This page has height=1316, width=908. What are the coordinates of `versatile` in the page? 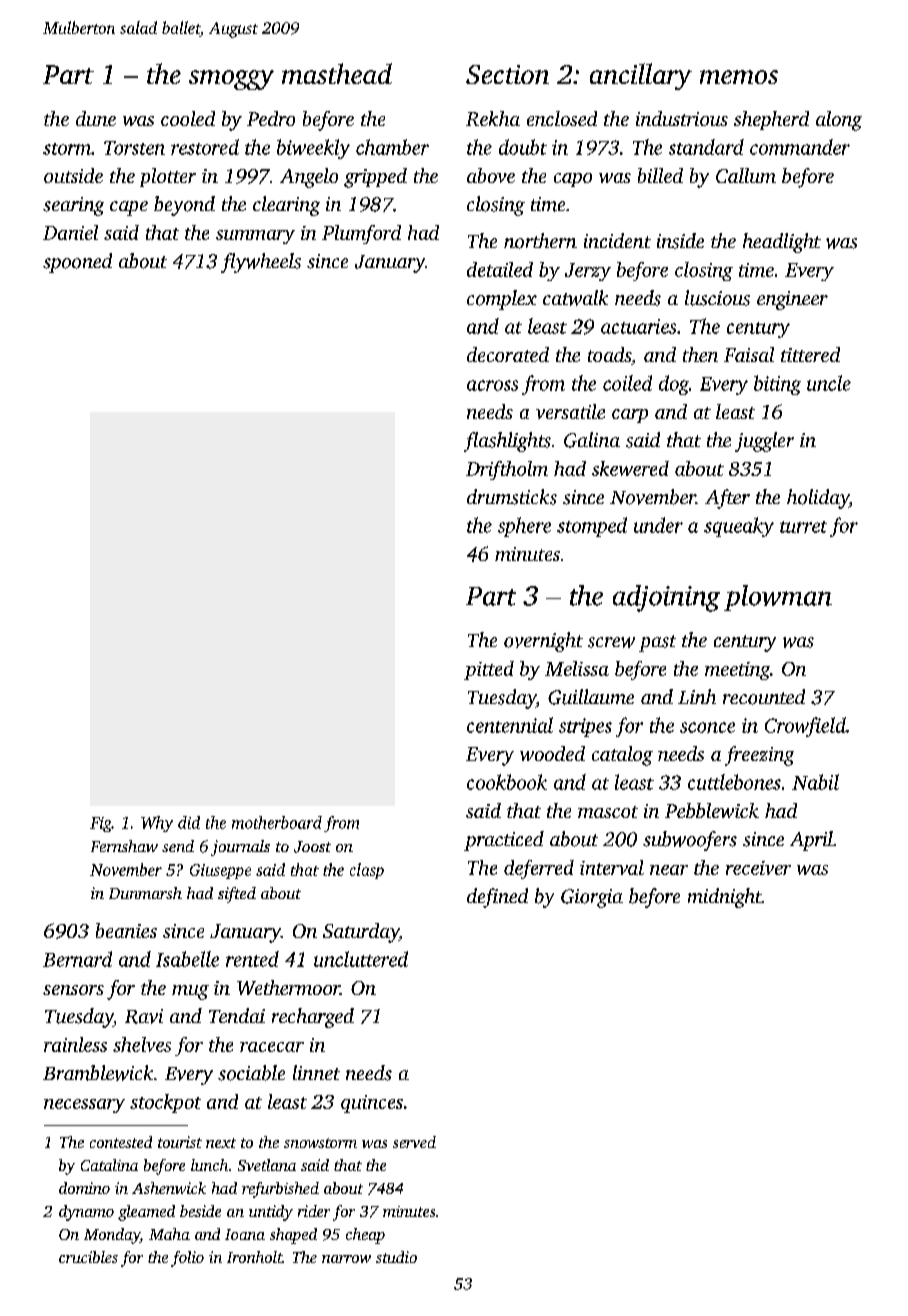 It's located at (570, 411).
